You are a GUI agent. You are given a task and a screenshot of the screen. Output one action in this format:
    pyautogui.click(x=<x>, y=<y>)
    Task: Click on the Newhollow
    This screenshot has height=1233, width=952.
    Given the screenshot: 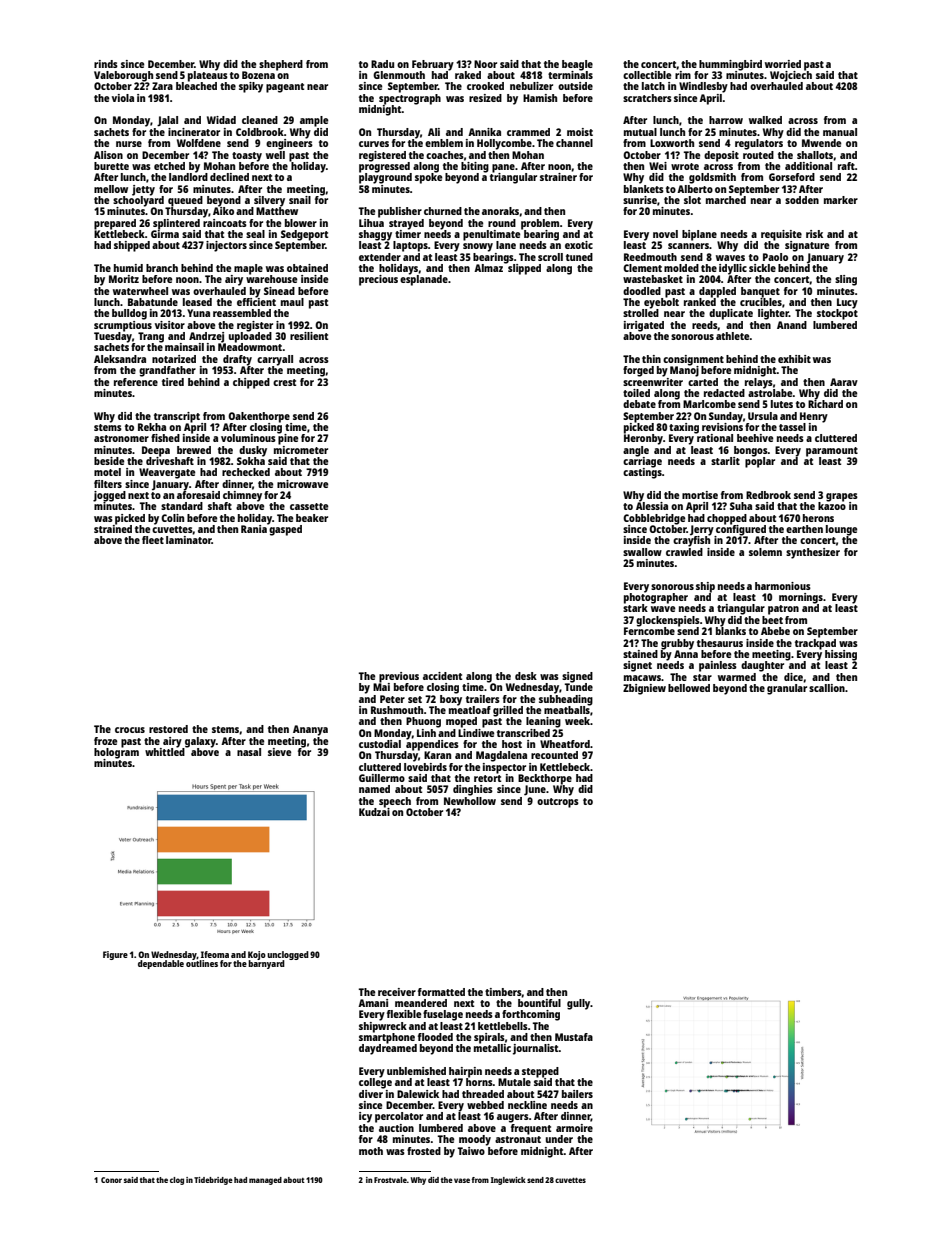 What is the action you would take?
    pyautogui.click(x=470, y=801)
